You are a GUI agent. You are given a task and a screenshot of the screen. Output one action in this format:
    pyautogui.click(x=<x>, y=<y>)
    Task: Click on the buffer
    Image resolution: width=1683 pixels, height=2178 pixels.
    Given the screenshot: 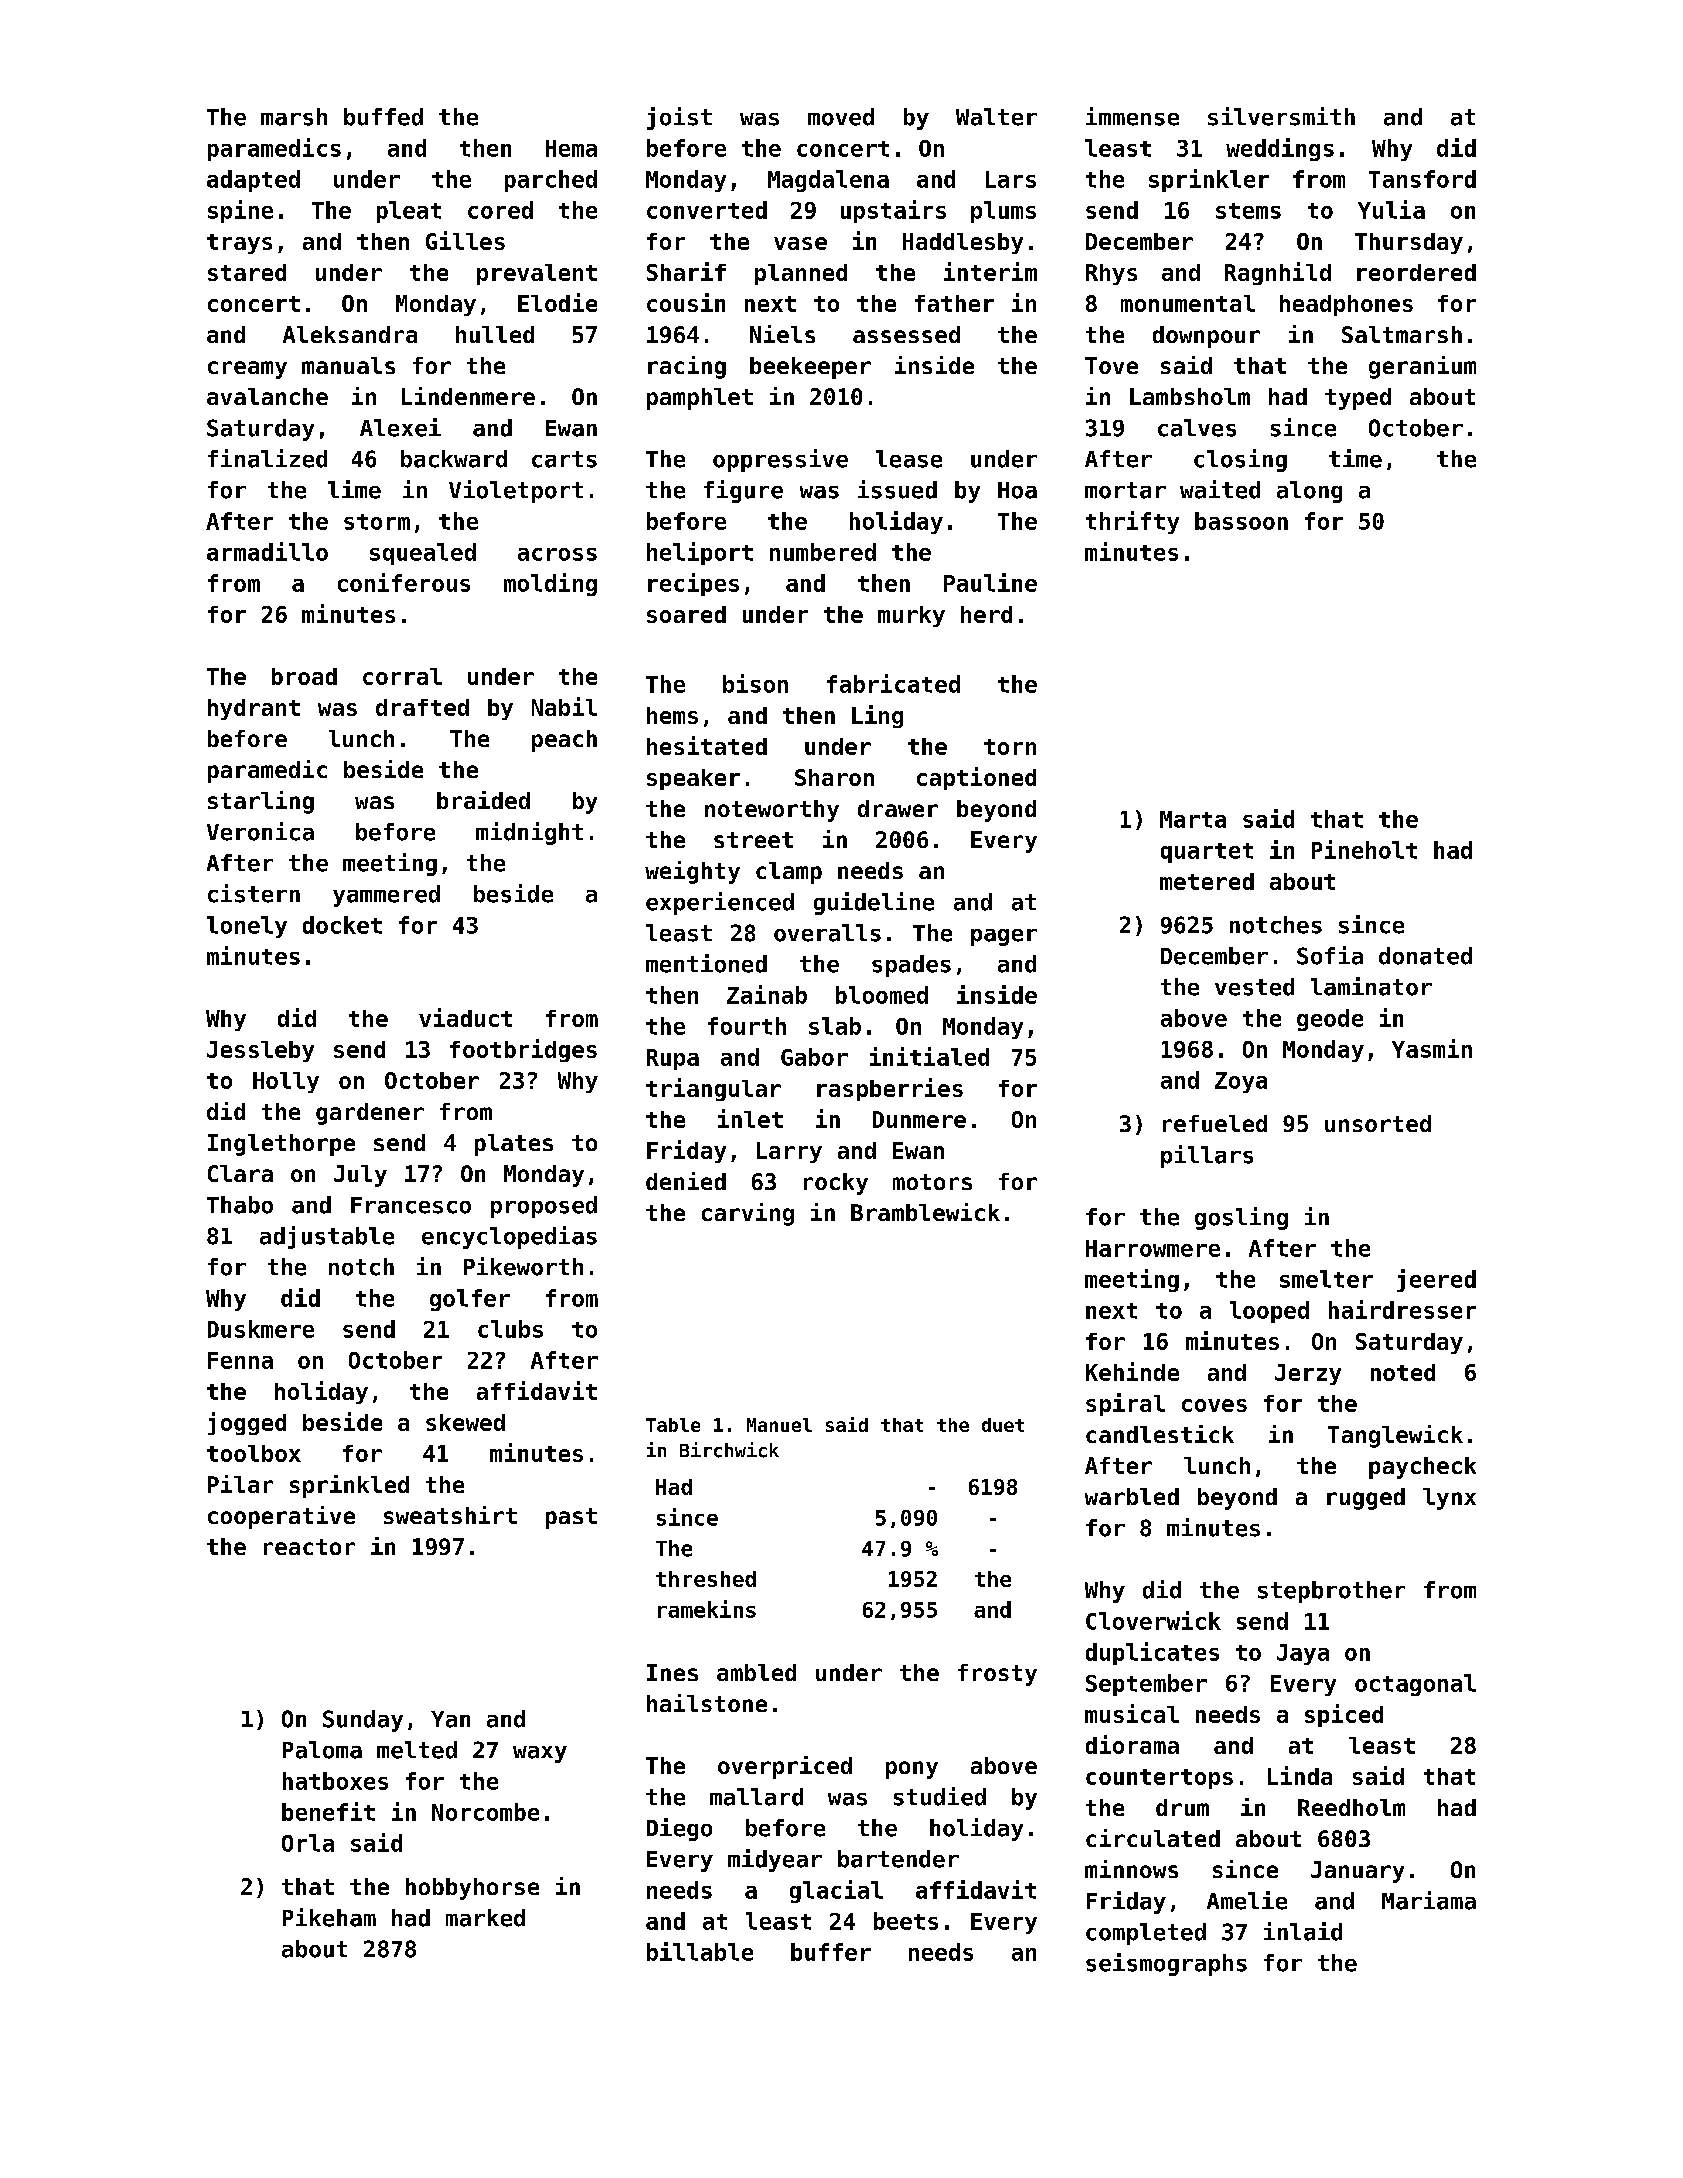 What is the action you would take?
    pyautogui.click(x=831, y=1952)
